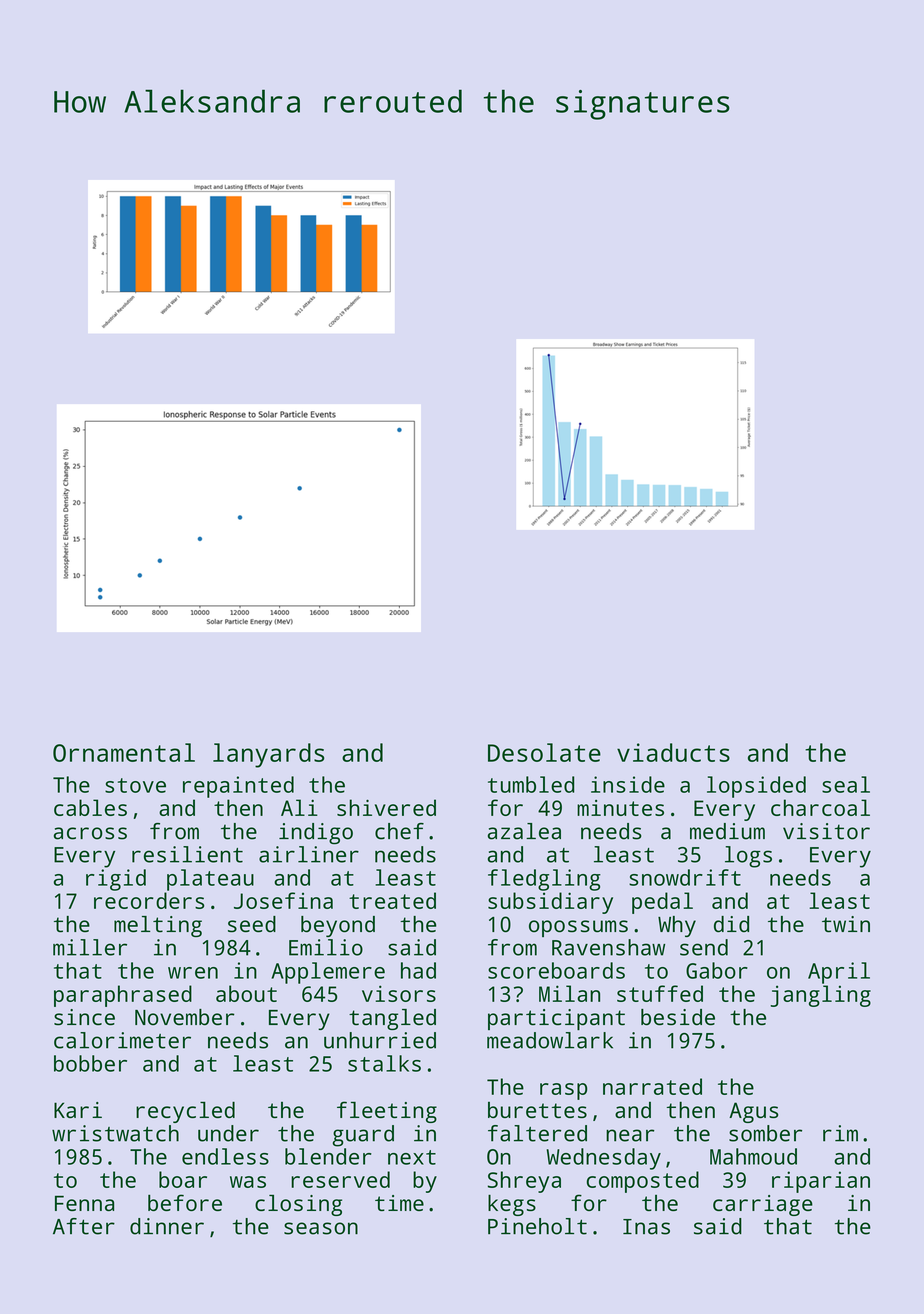  I want to click on Agus, so click(753, 1112).
